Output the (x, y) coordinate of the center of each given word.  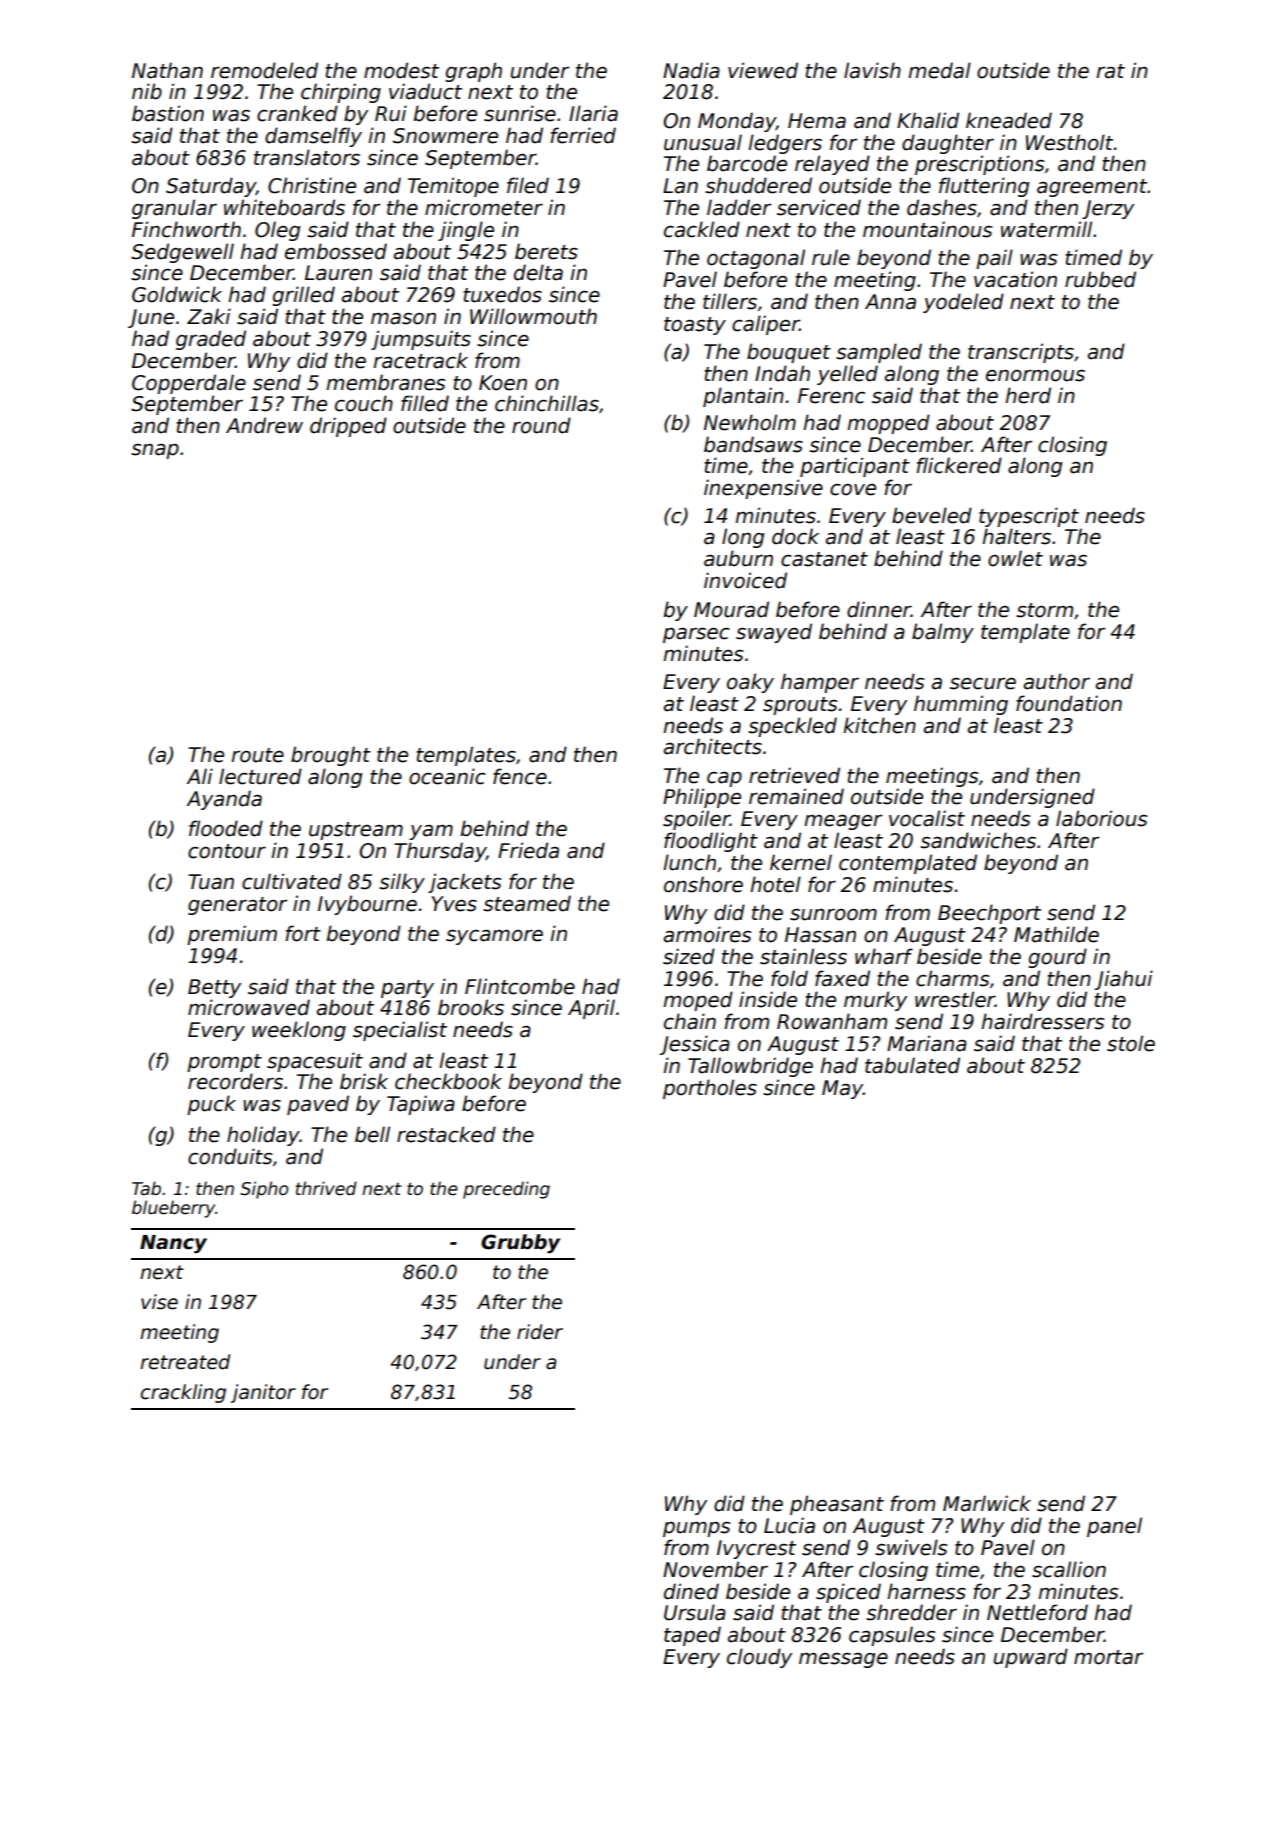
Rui (391, 113)
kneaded (1009, 120)
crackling (183, 1393)
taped (692, 1636)
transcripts (1021, 353)
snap (155, 451)
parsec (696, 635)
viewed (763, 70)
